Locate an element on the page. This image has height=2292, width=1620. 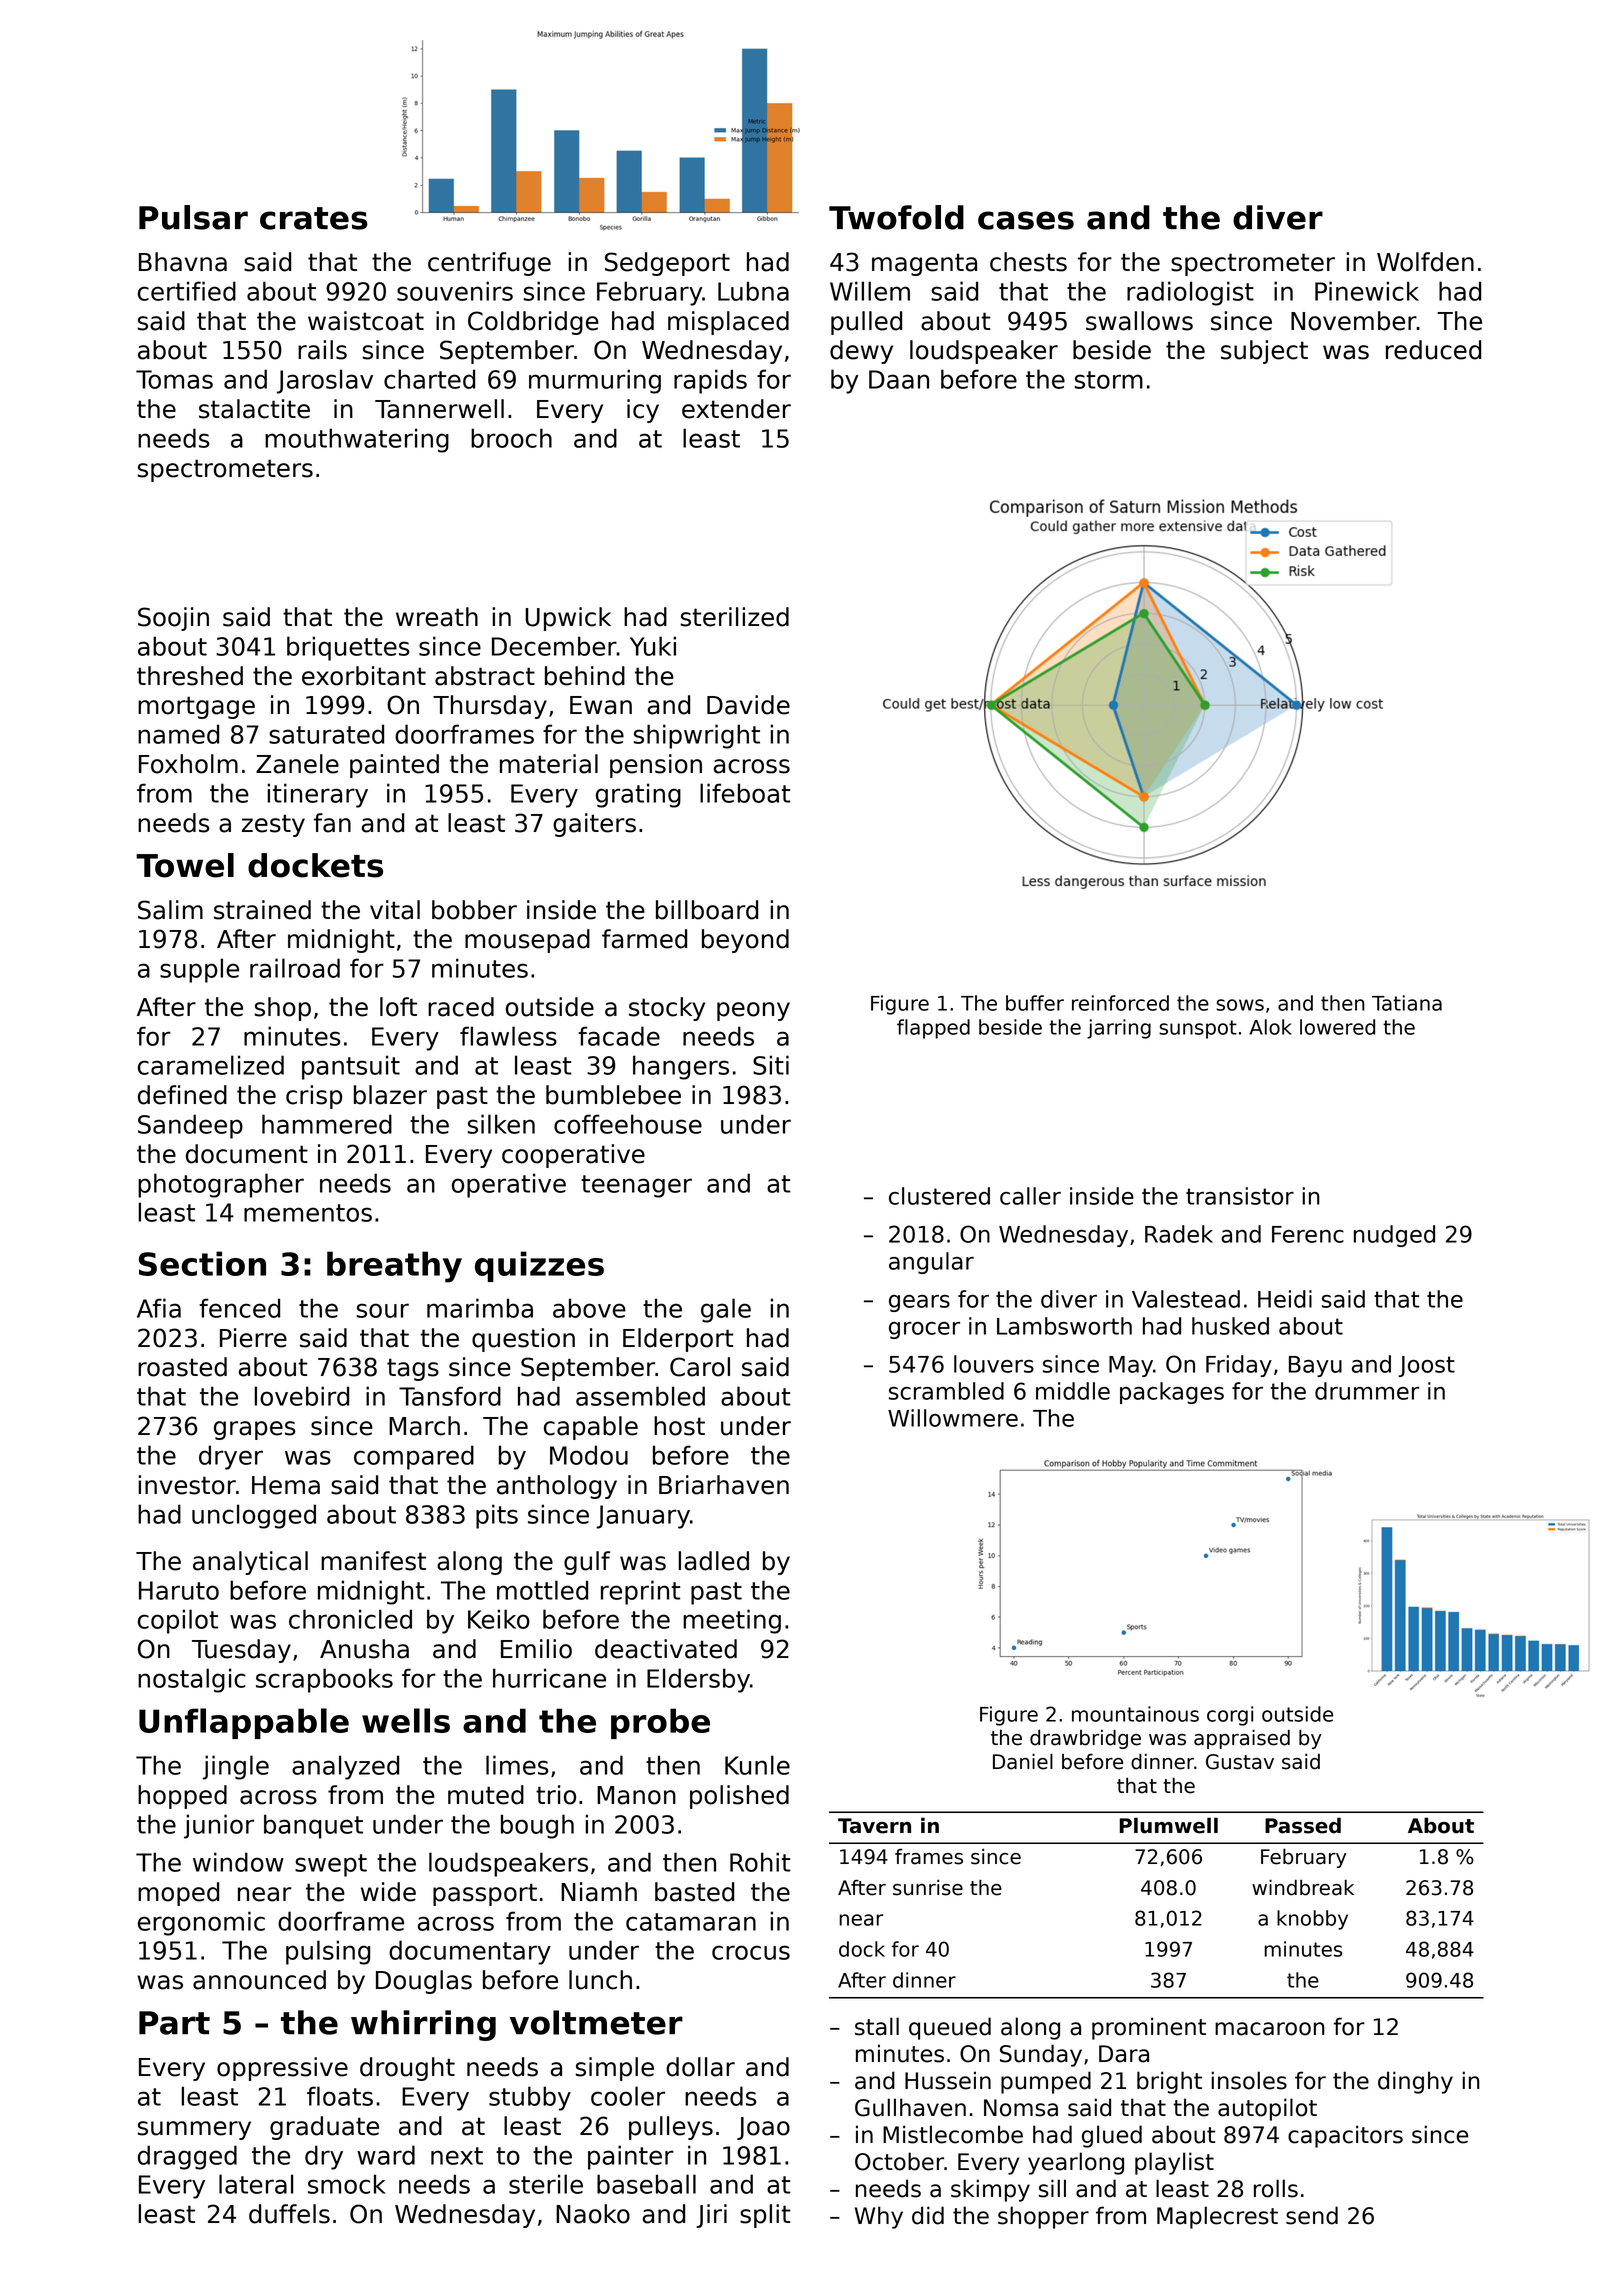
Twofold is located at coordinates (896, 217).
